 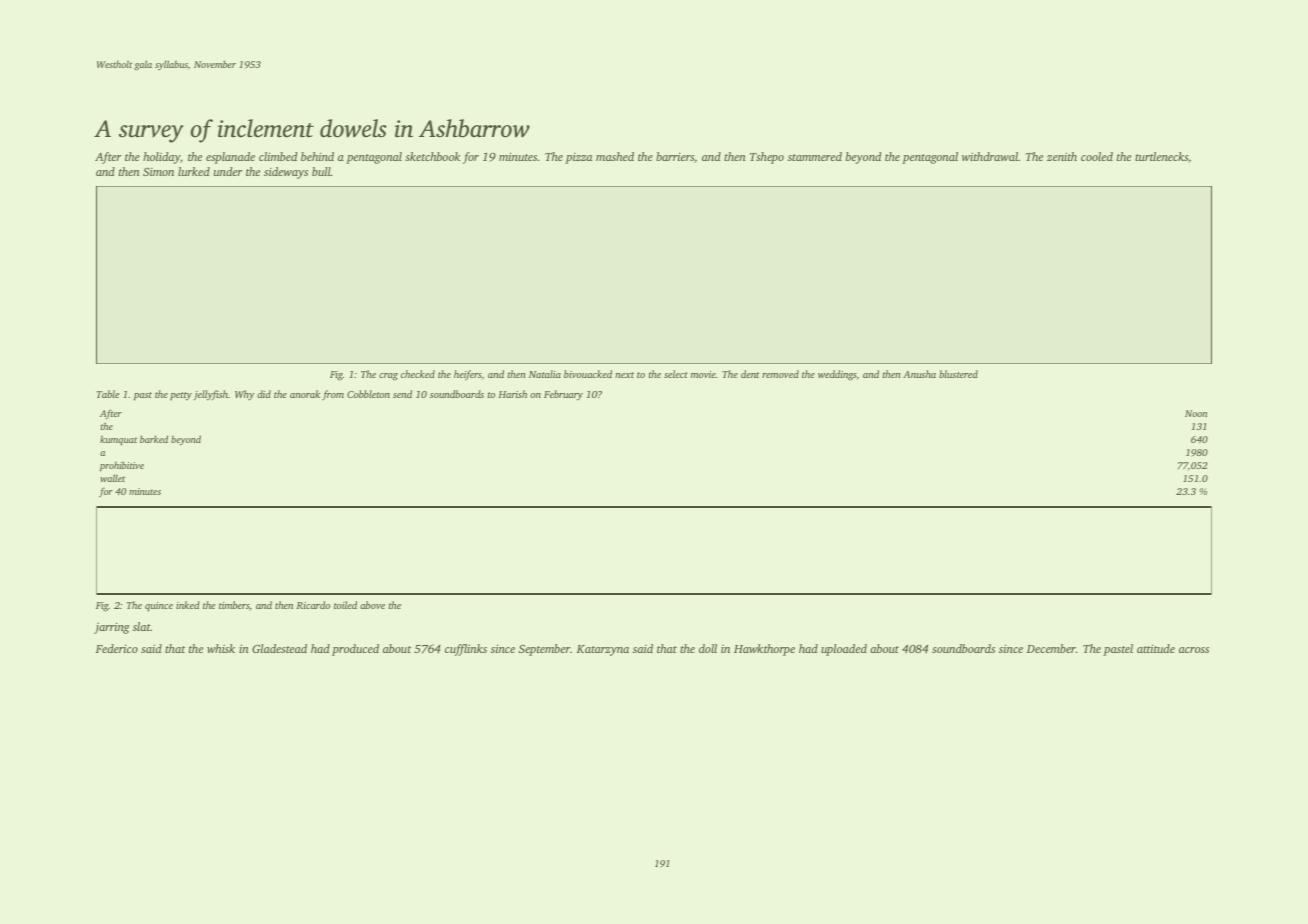 What do you see at coordinates (815, 156) in the document?
I see `stammered` at bounding box center [815, 156].
